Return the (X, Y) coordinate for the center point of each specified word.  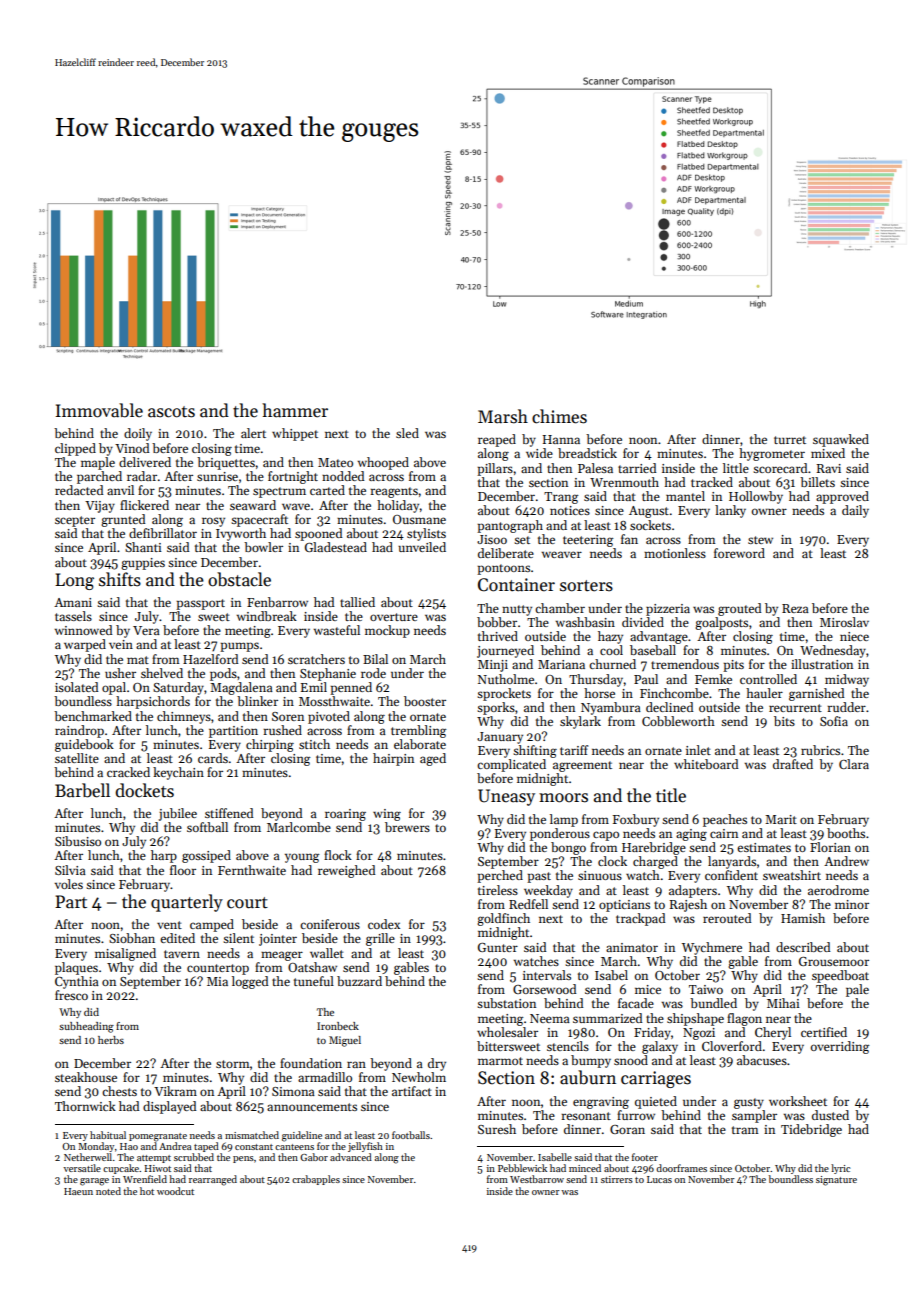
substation (506, 1003)
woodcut (175, 1191)
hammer (295, 410)
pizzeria (668, 610)
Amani (73, 602)
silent (238, 938)
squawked (841, 440)
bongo (568, 848)
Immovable (99, 410)
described (803, 947)
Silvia (70, 870)
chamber (560, 608)
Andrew (846, 861)
